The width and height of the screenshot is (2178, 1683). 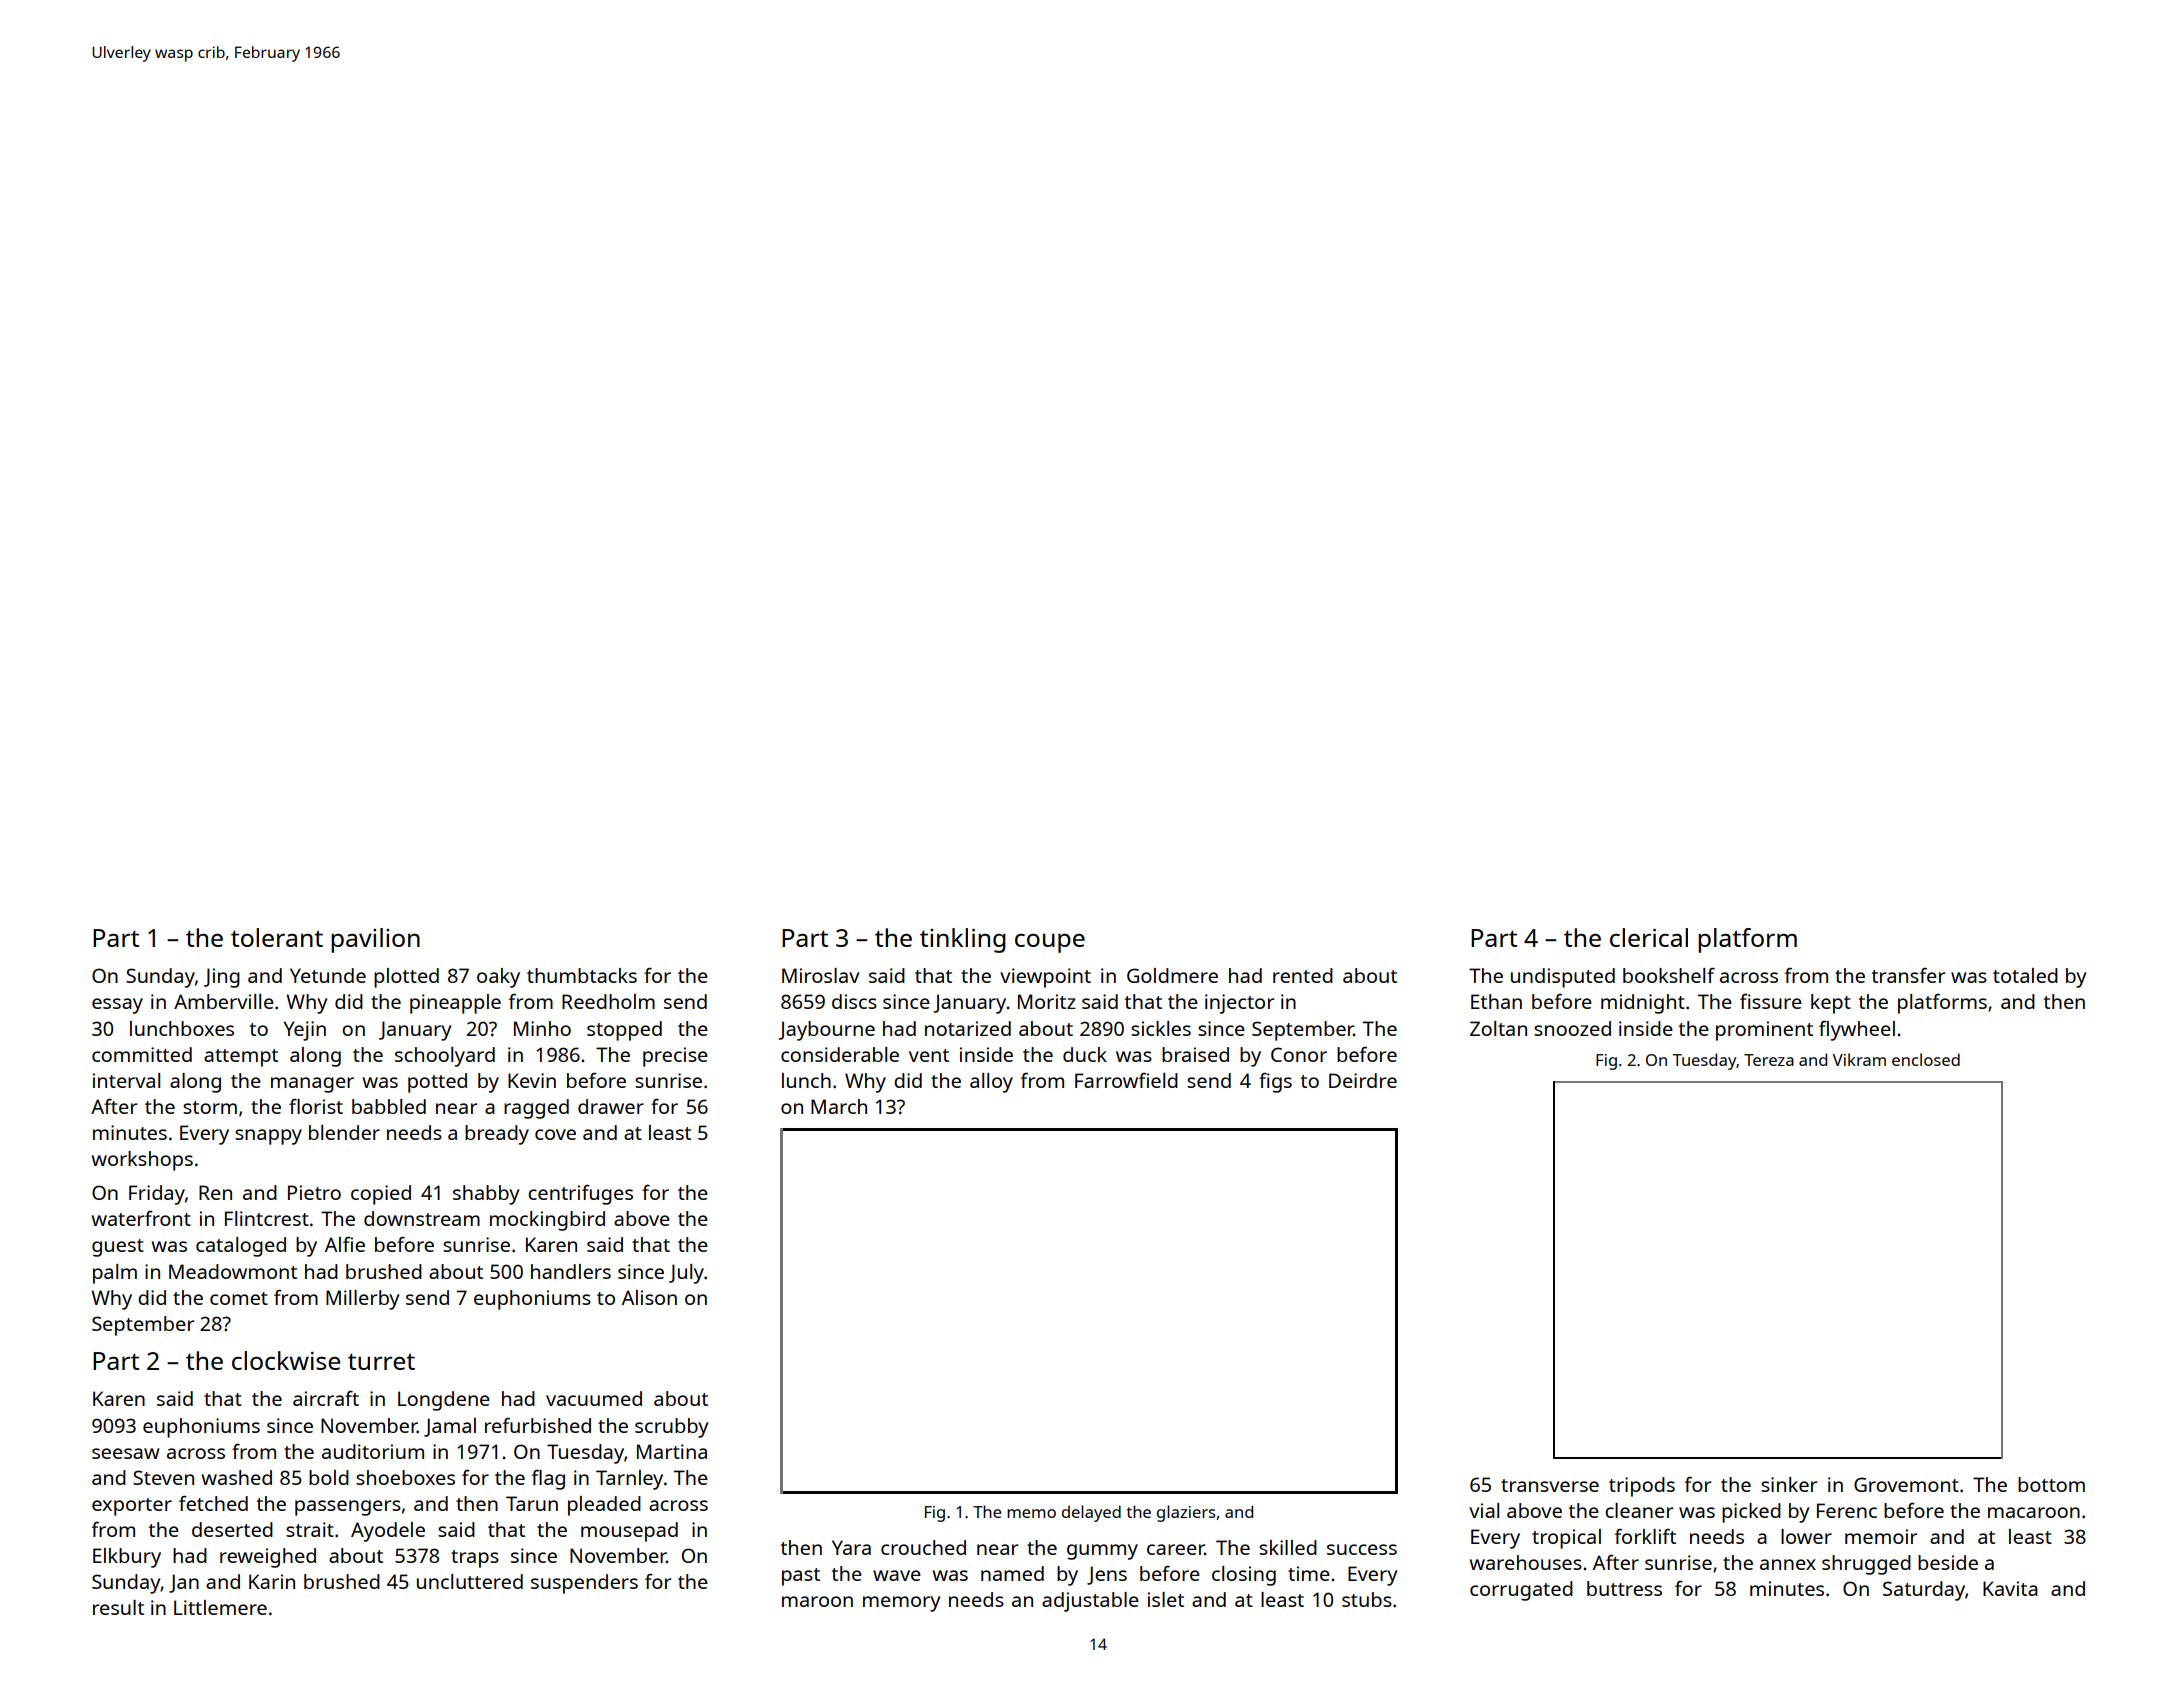 I want to click on Pietro, so click(x=314, y=1192).
